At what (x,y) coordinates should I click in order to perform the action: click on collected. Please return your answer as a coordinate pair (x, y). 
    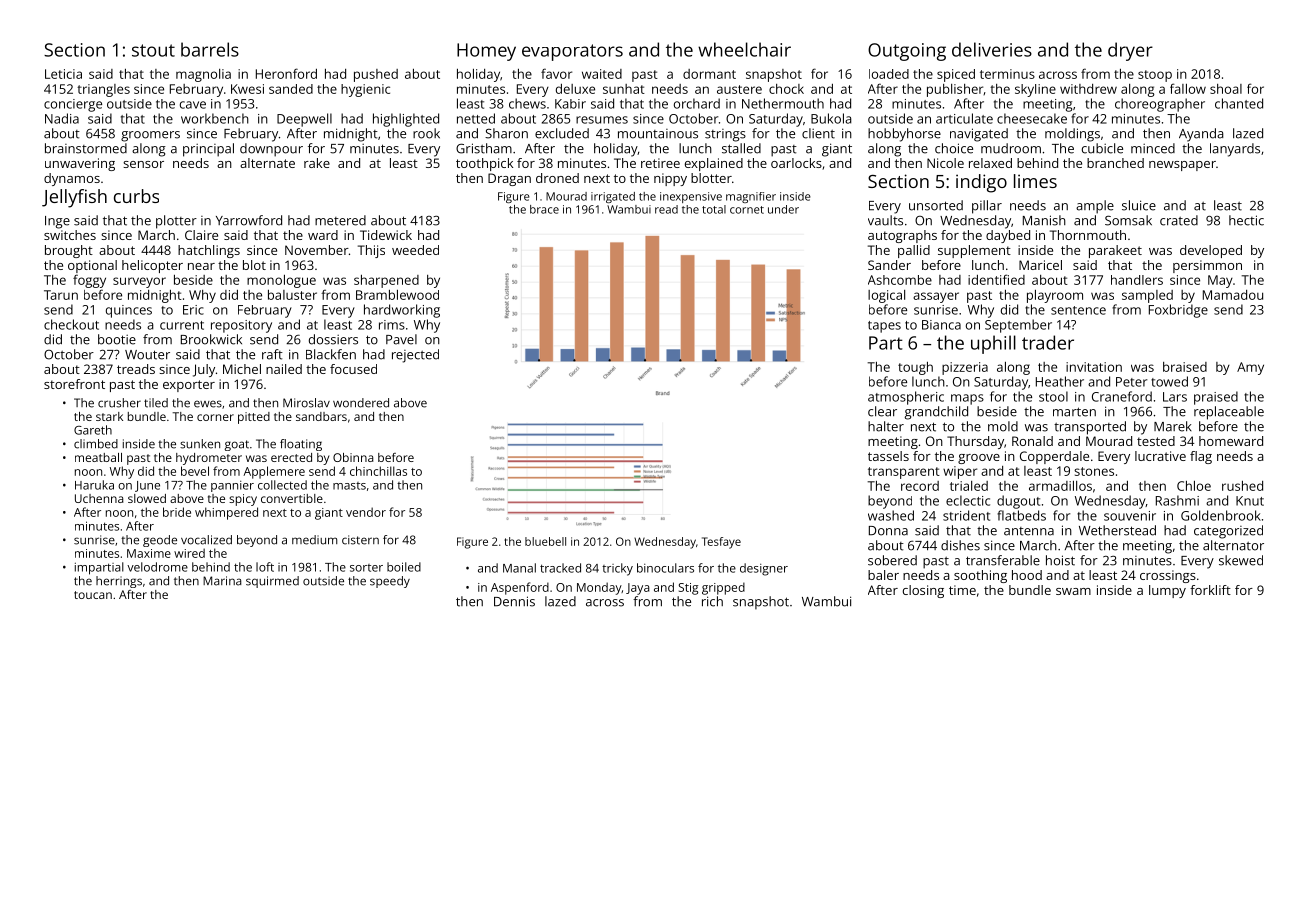
    Looking at the image, I should click on (282, 485).
